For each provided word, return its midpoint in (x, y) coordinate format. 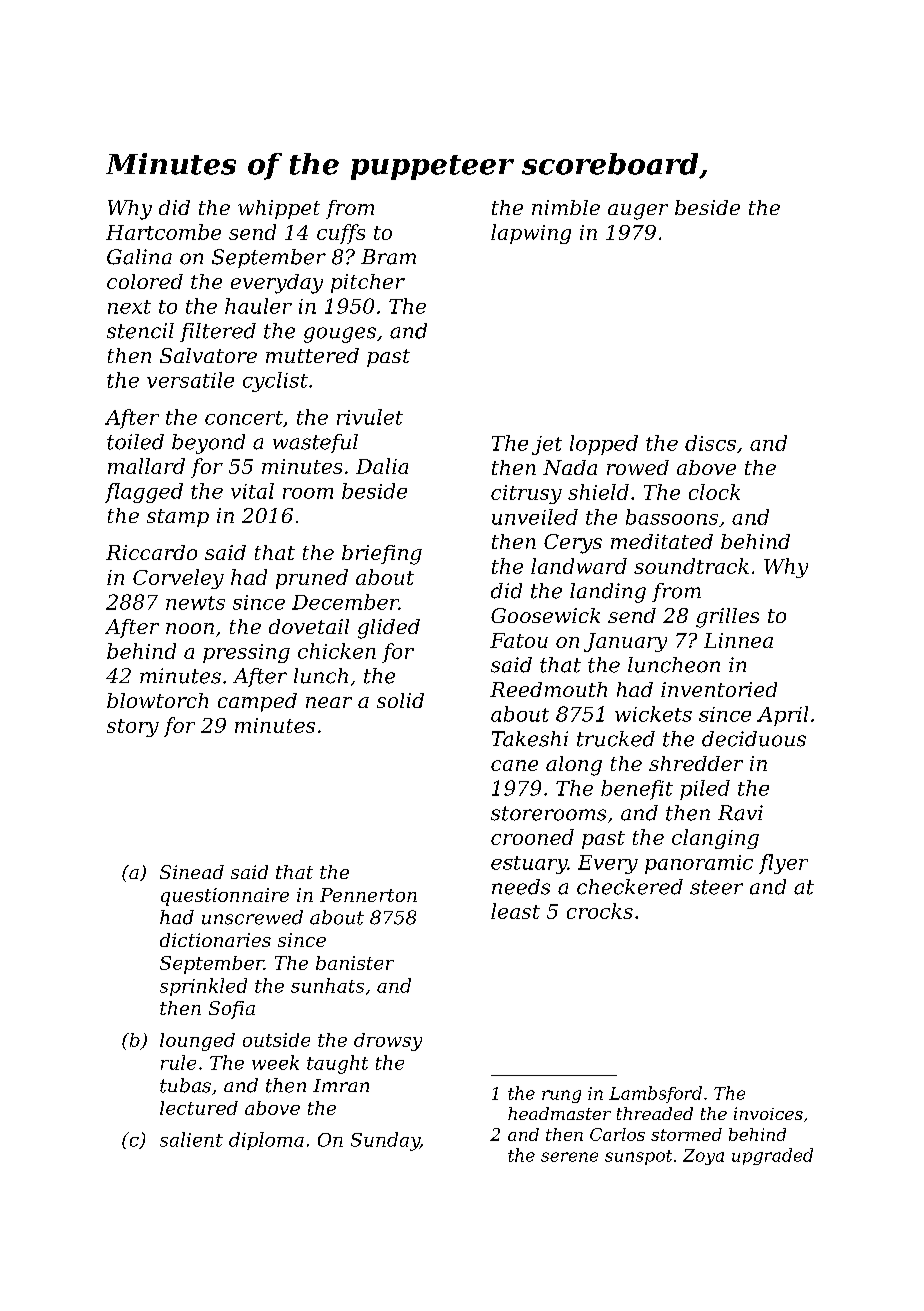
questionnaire (225, 897)
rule (178, 1062)
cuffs (341, 234)
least (515, 911)
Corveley (178, 579)
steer (716, 887)
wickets (653, 714)
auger (638, 212)
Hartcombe (163, 232)
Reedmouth (548, 689)
